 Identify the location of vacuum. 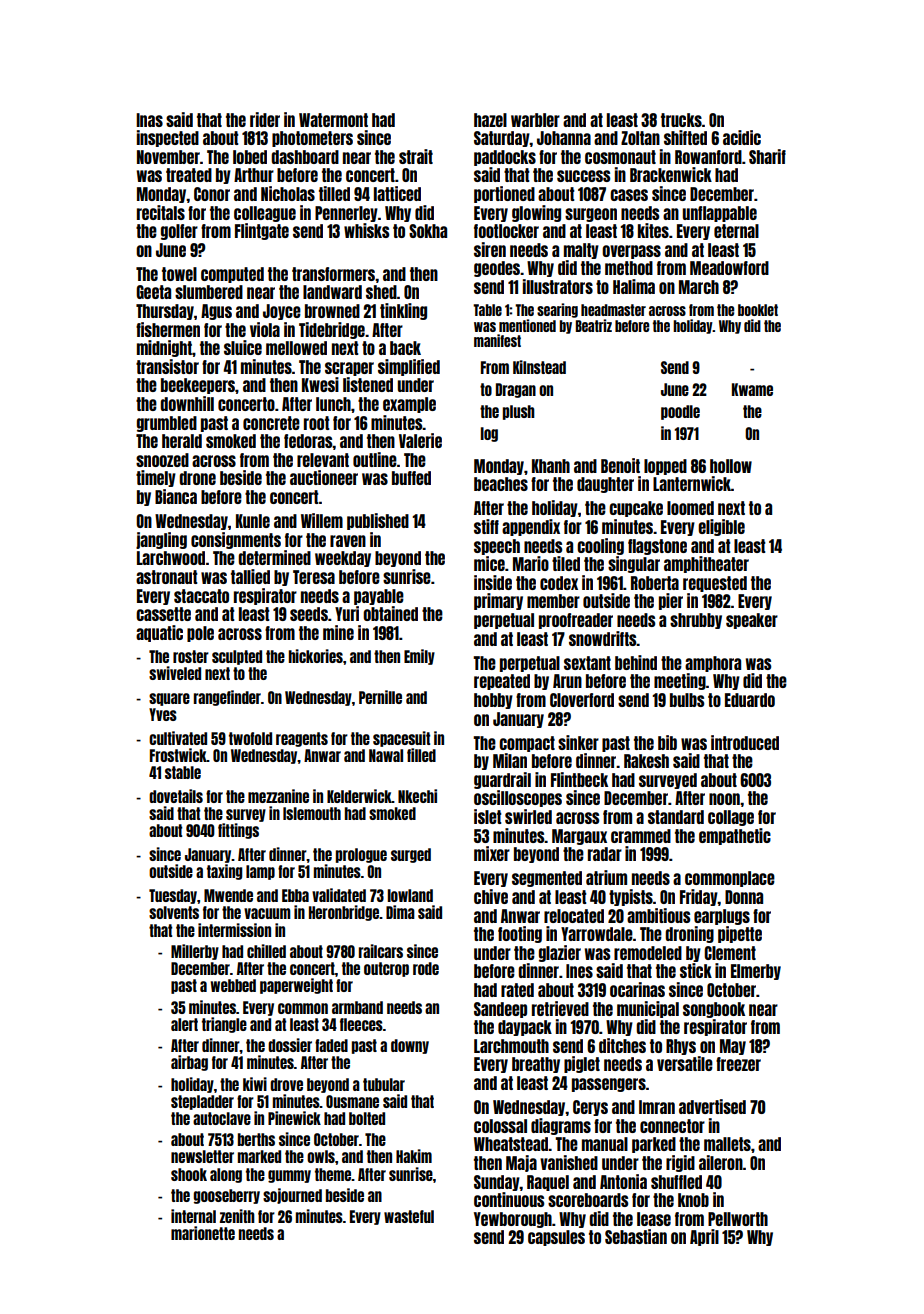
(267, 913).
